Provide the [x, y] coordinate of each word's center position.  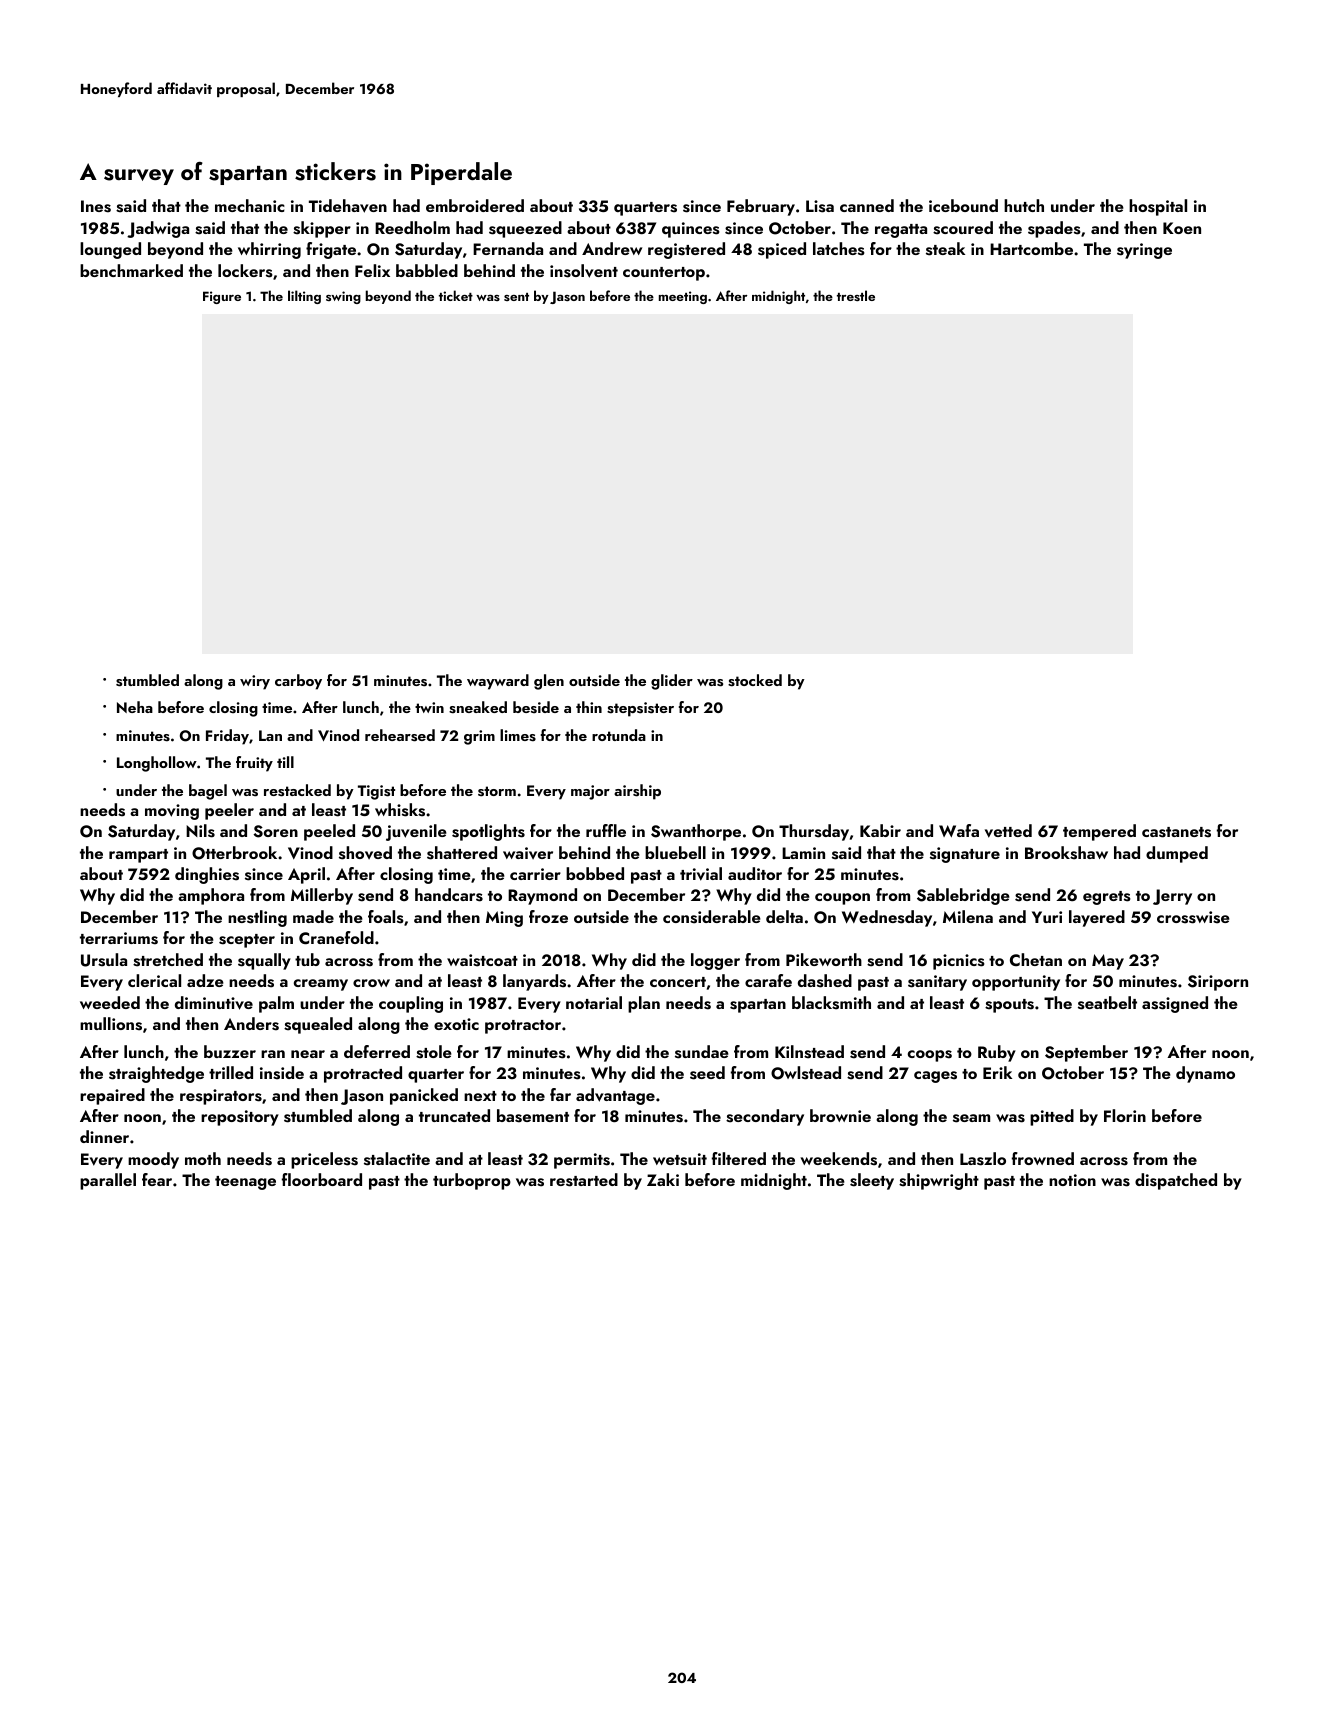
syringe [1144, 251]
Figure [222, 297]
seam [971, 1118]
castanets [1176, 832]
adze [205, 980]
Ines [96, 206]
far [560, 1094]
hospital [1158, 207]
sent [516, 297]
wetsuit [680, 1159]
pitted [1052, 1117]
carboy [298, 682]
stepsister [640, 709]
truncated [454, 1115]
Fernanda [508, 248]
